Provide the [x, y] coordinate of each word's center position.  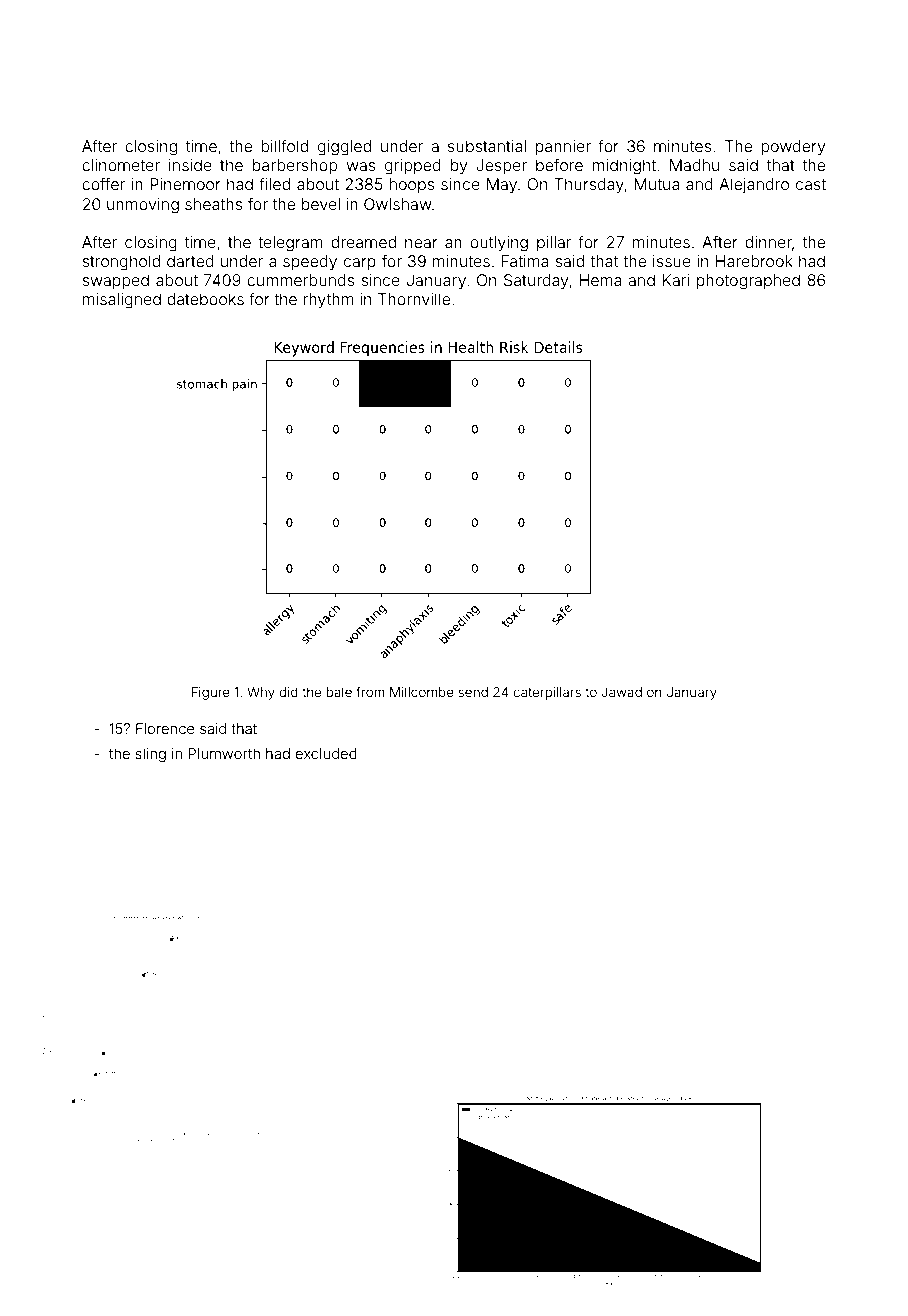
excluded [326, 753]
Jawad [621, 692]
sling [150, 755]
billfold [284, 146]
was [360, 166]
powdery [793, 148]
